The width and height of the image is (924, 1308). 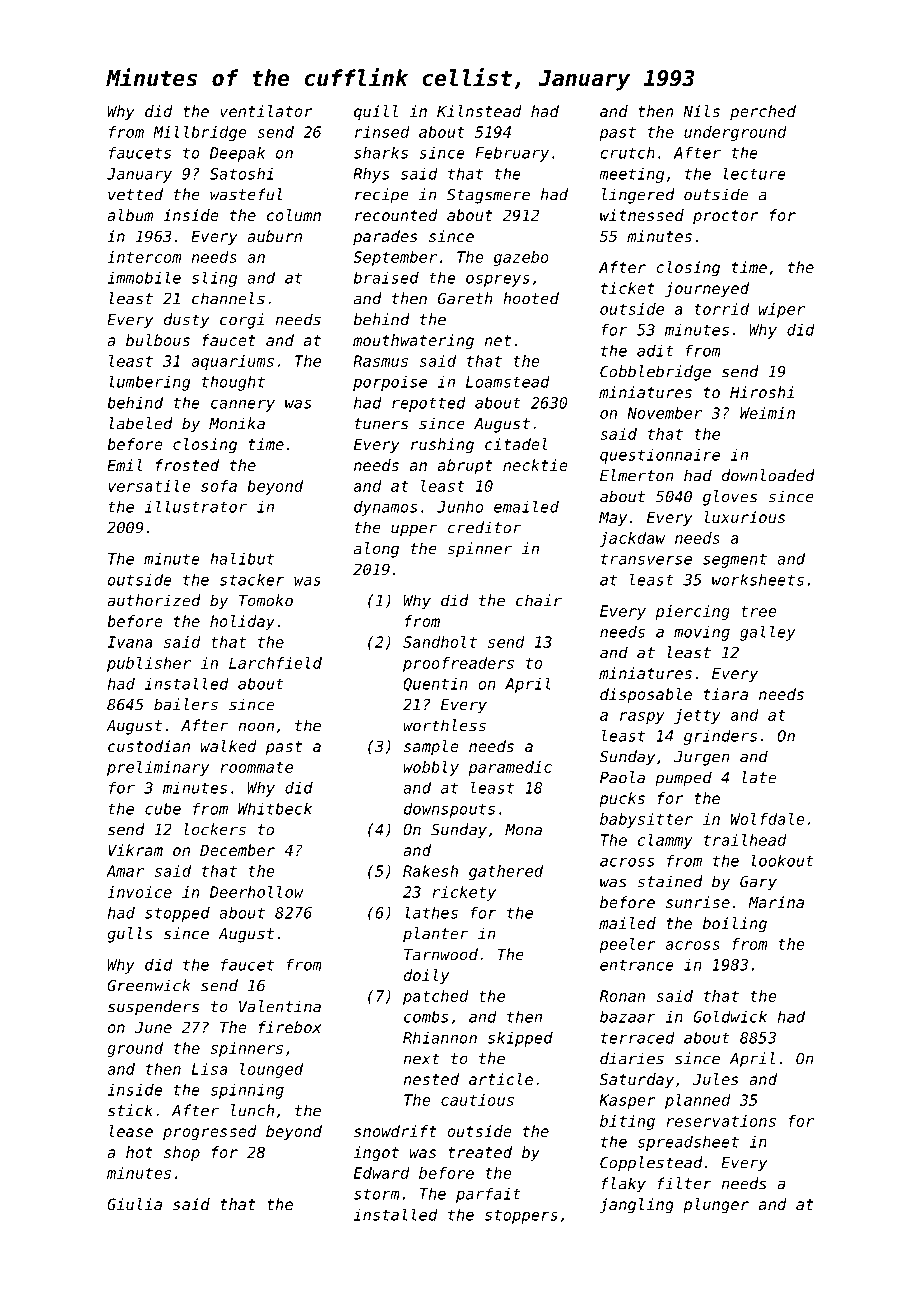 I want to click on labeled, so click(x=141, y=423).
